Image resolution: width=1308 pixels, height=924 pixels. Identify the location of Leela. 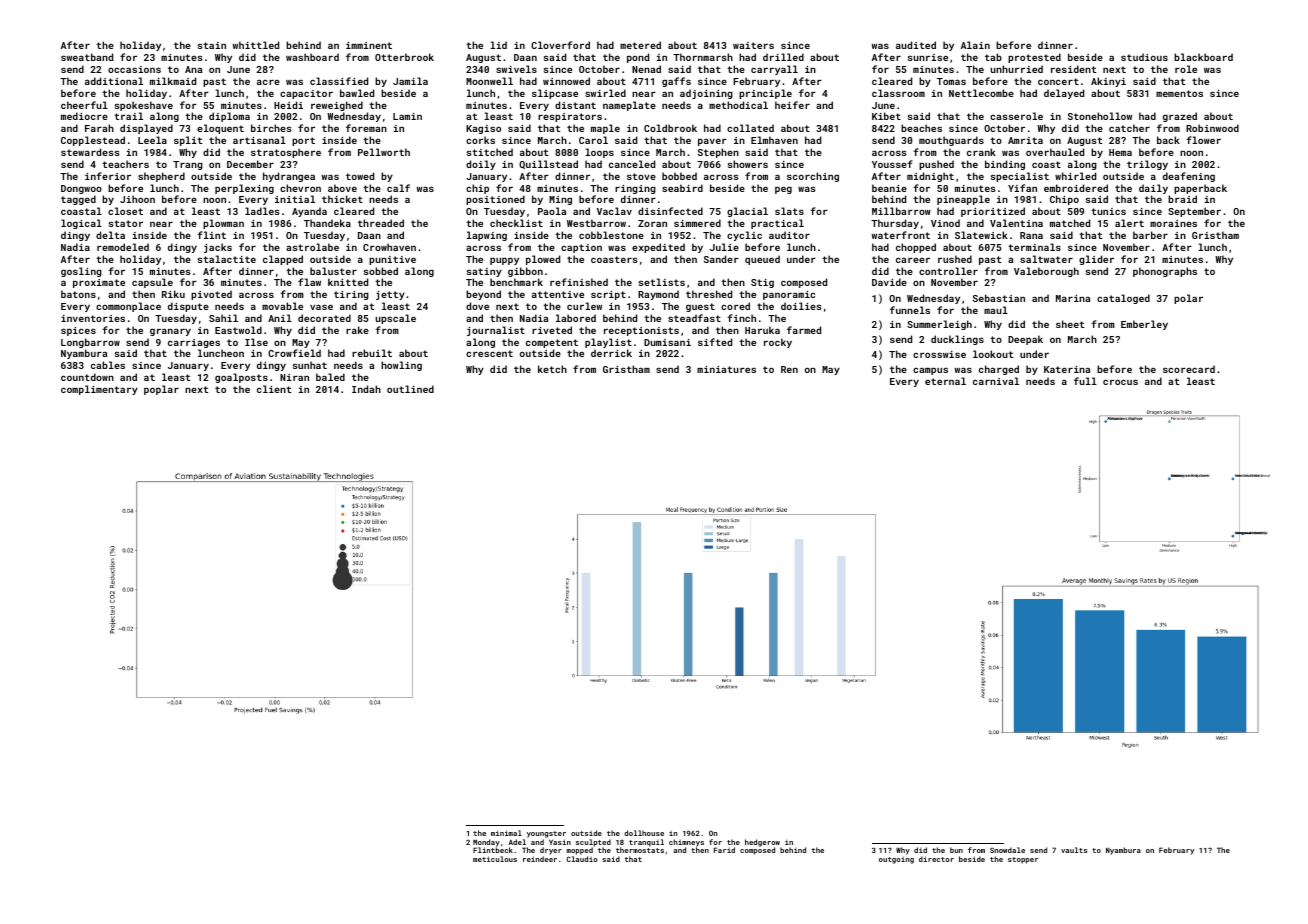
(152, 140).
